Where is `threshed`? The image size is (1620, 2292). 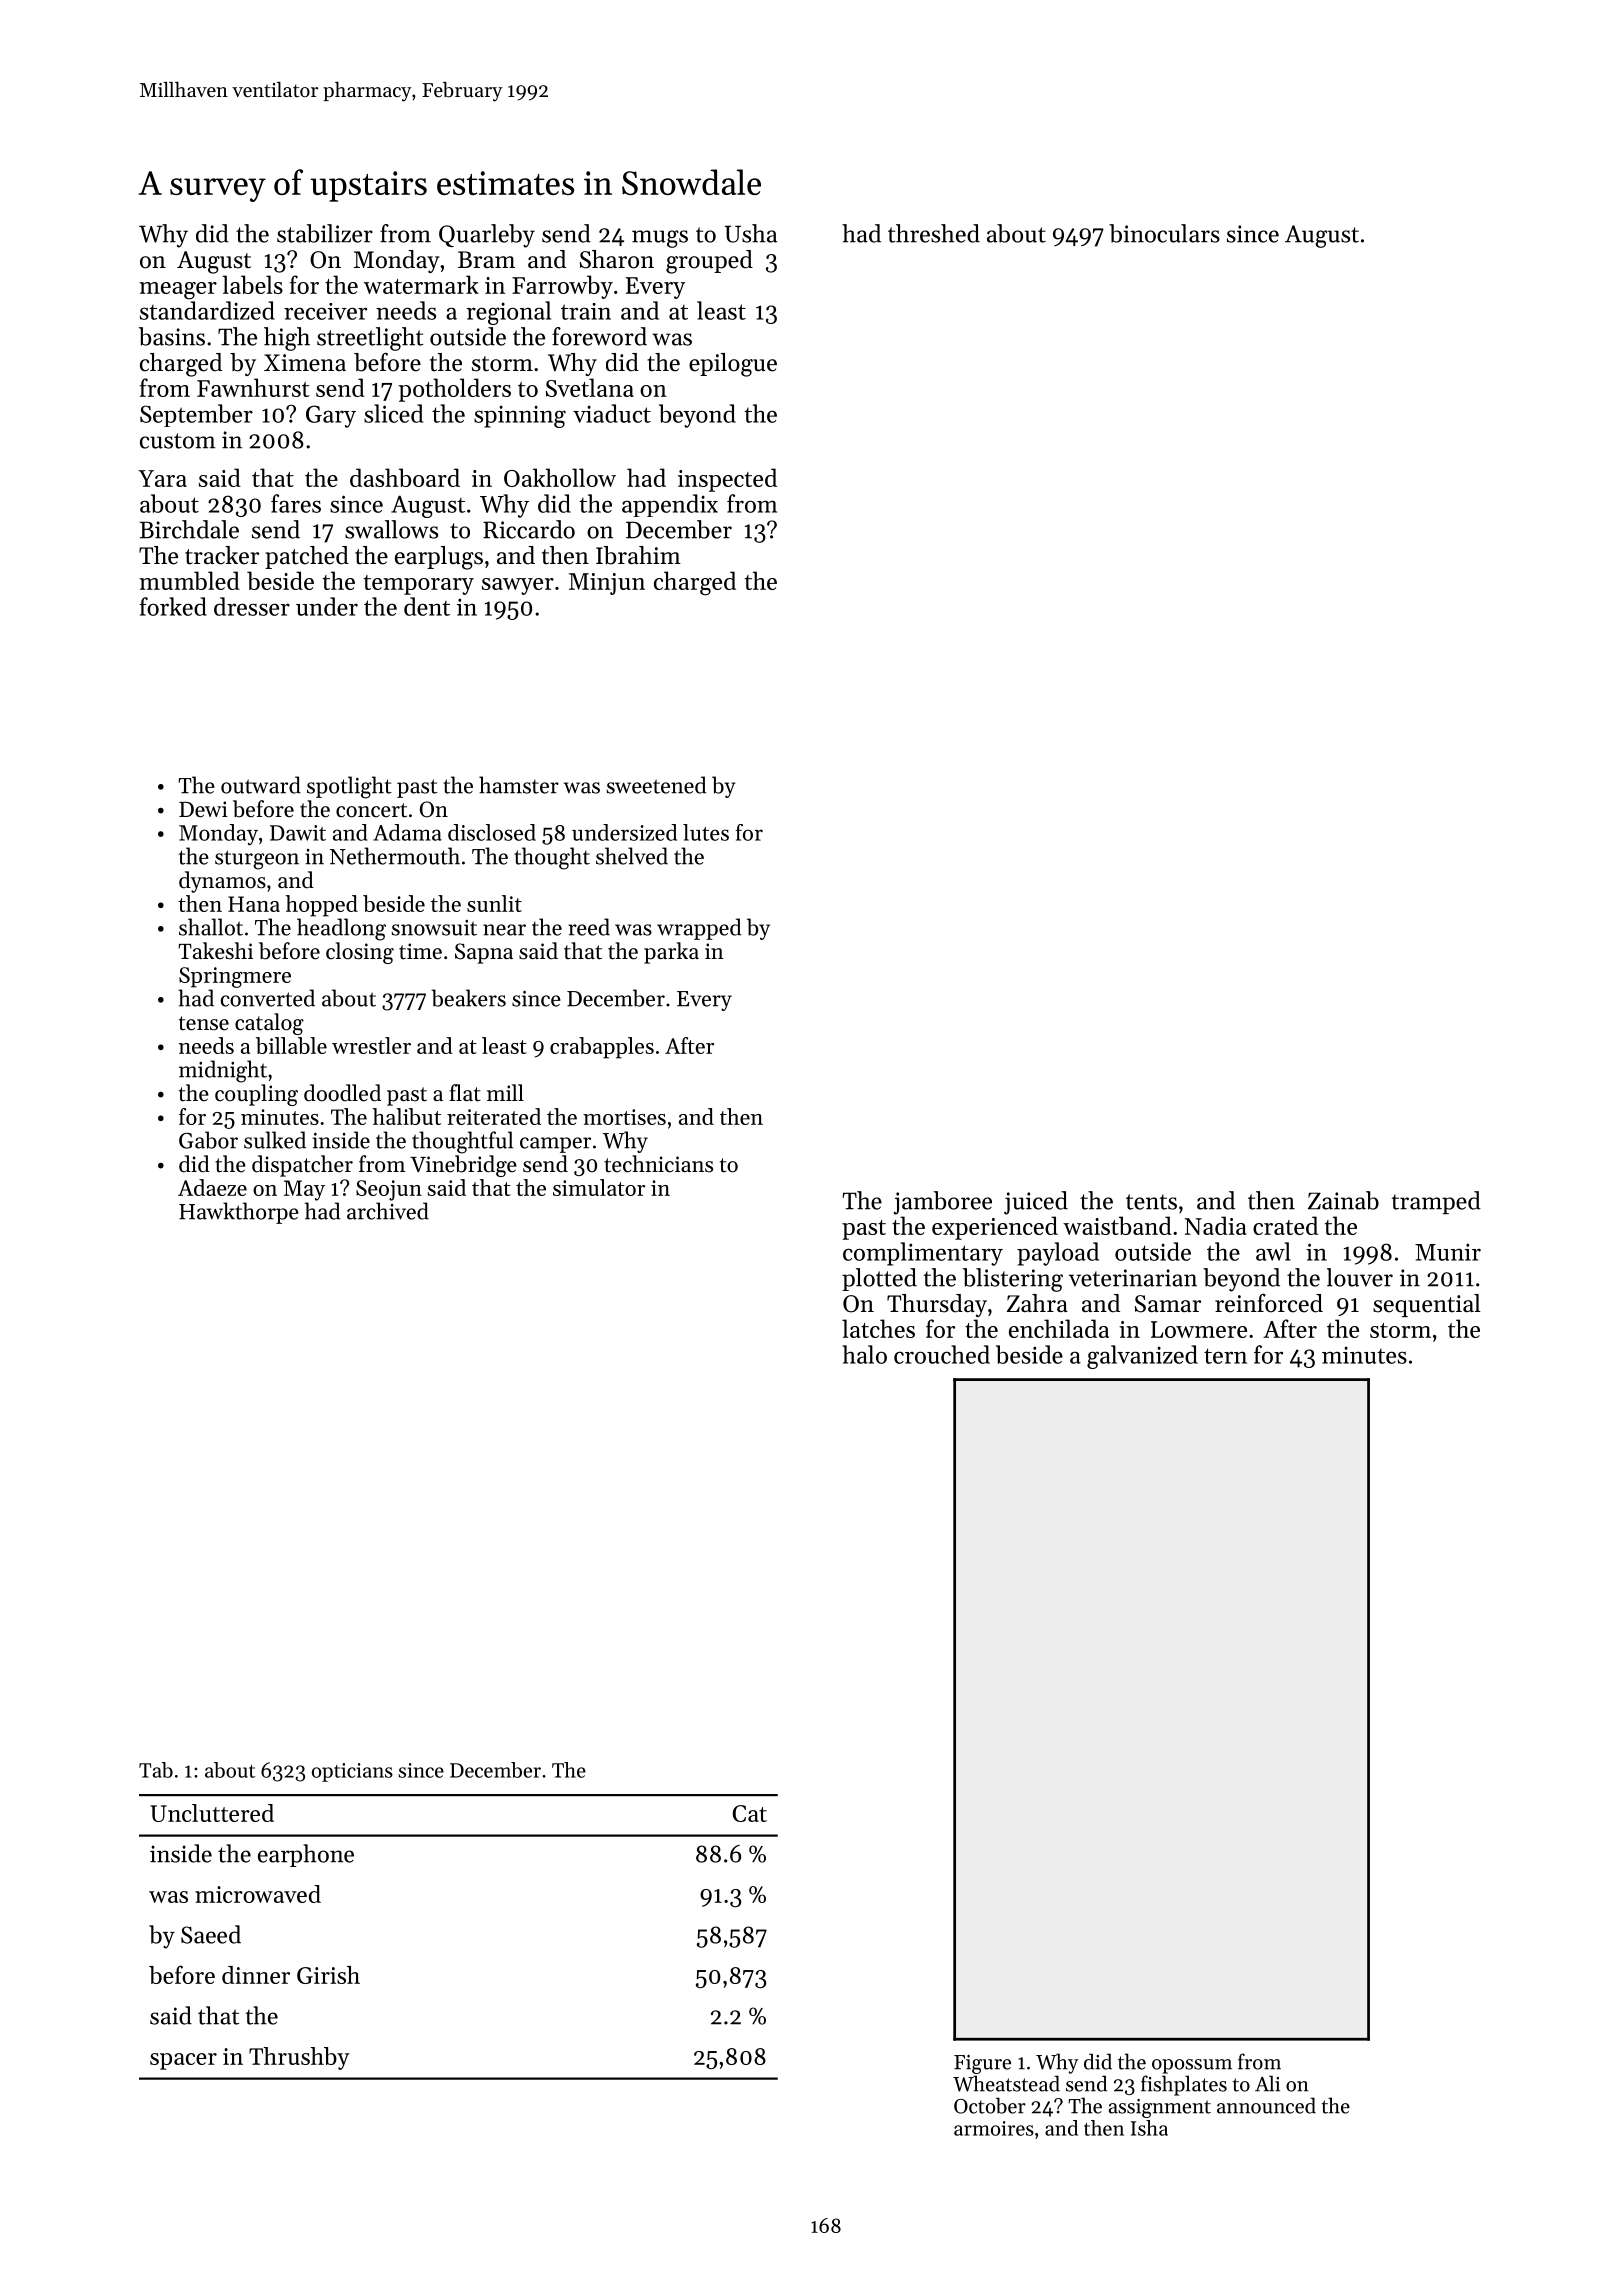
threshed is located at coordinates (934, 233).
